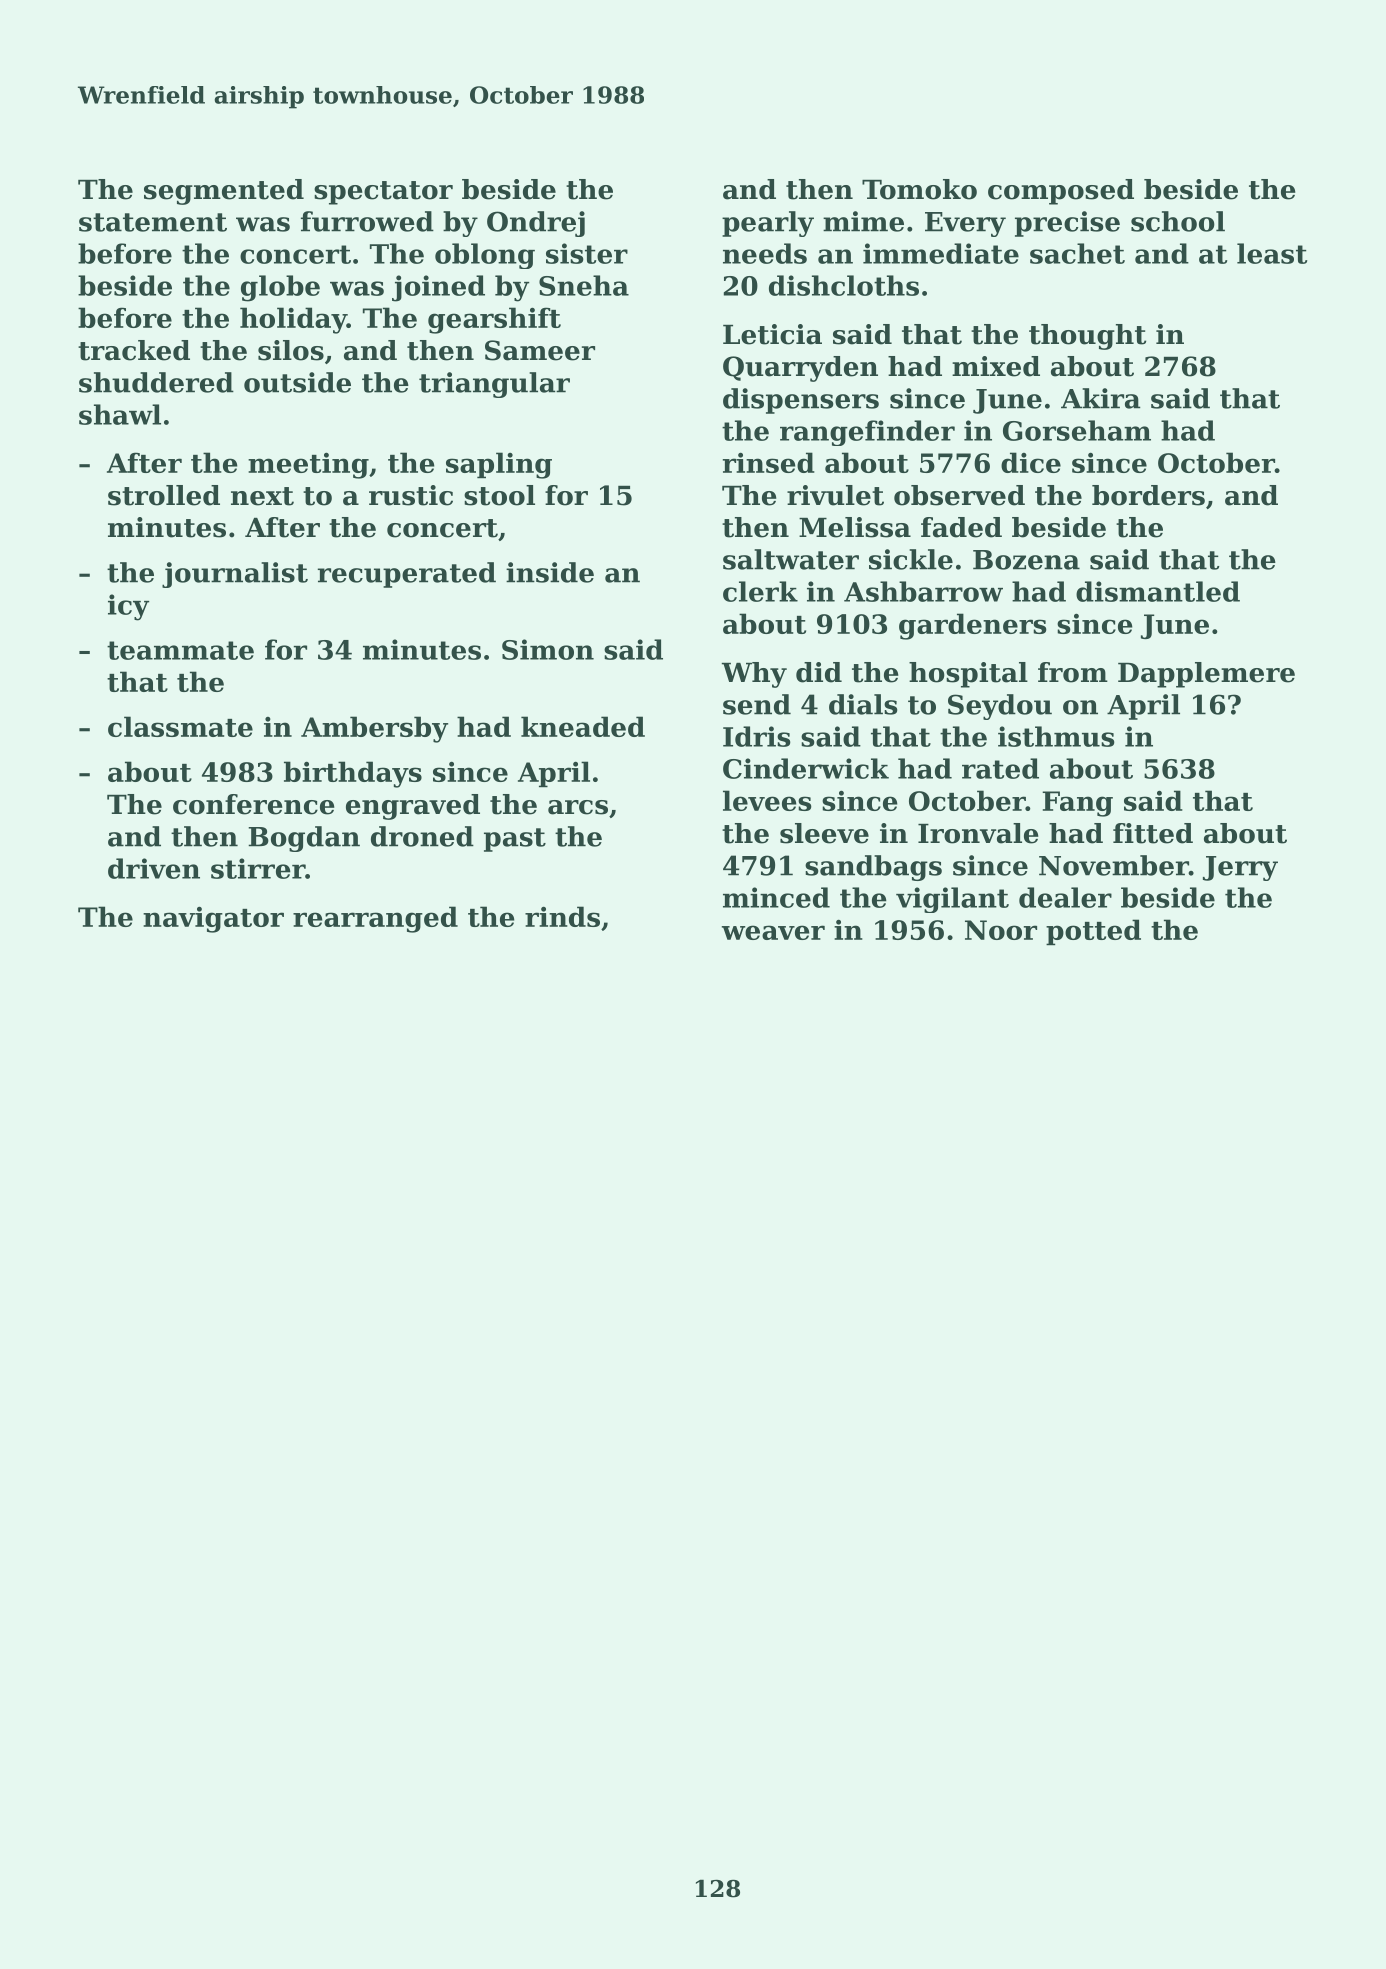 The height and width of the page is (1969, 1386). Describe the element at coordinates (1061, 192) in the page. I see `composed` at that location.
